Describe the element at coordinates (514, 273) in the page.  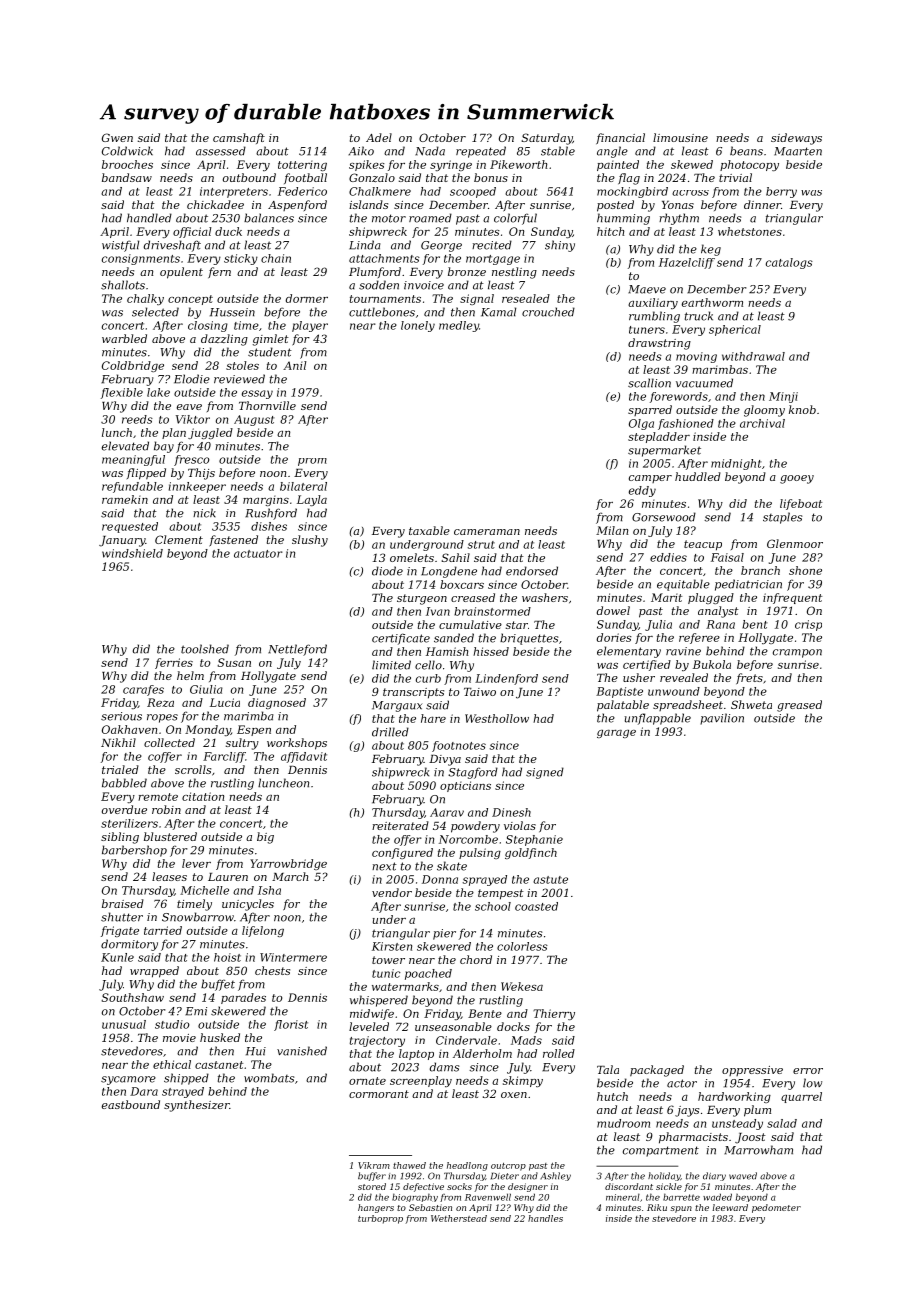
I see `nestling` at that location.
